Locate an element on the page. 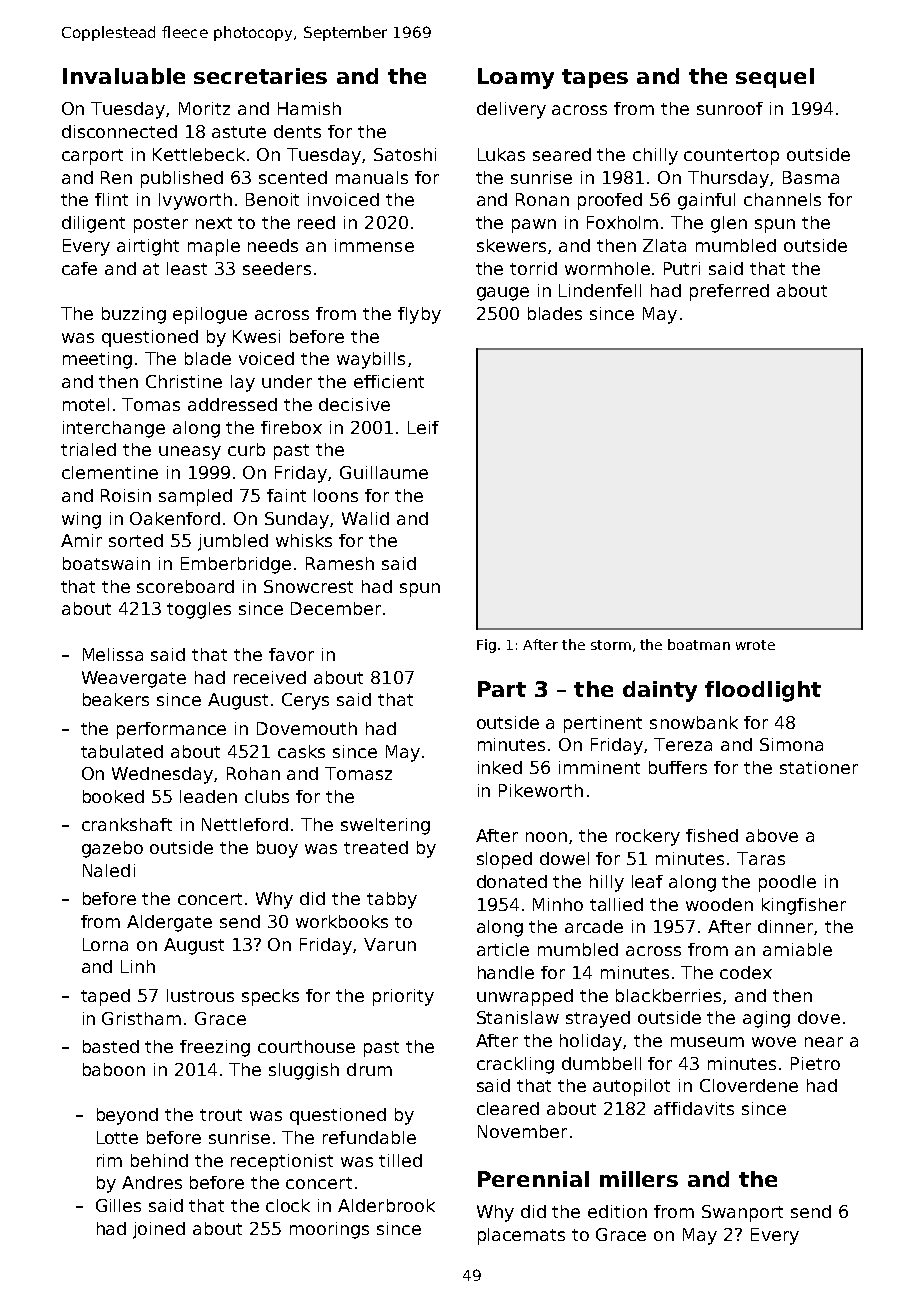  gauge is located at coordinates (503, 294).
